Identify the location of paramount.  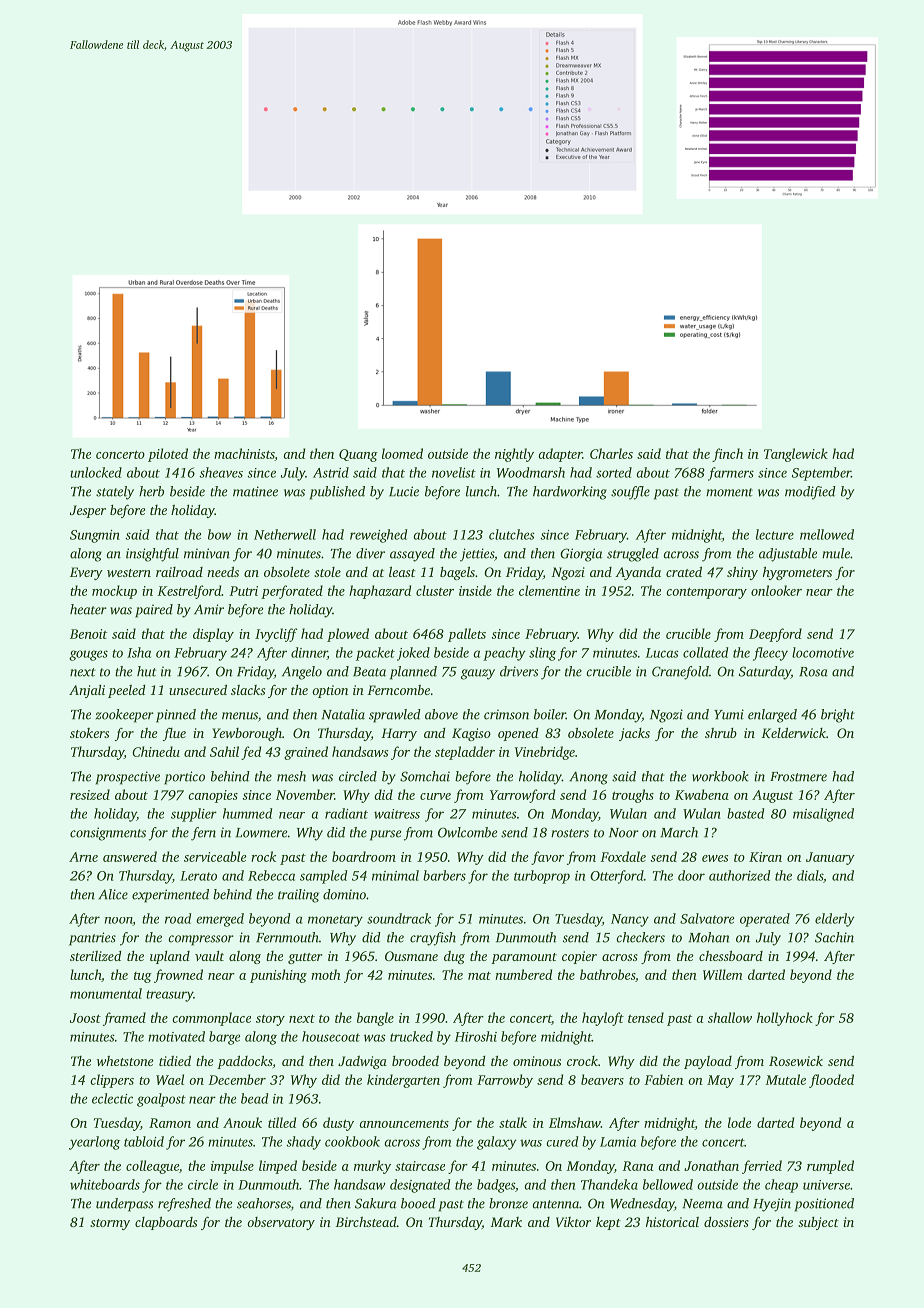
(524, 958).
